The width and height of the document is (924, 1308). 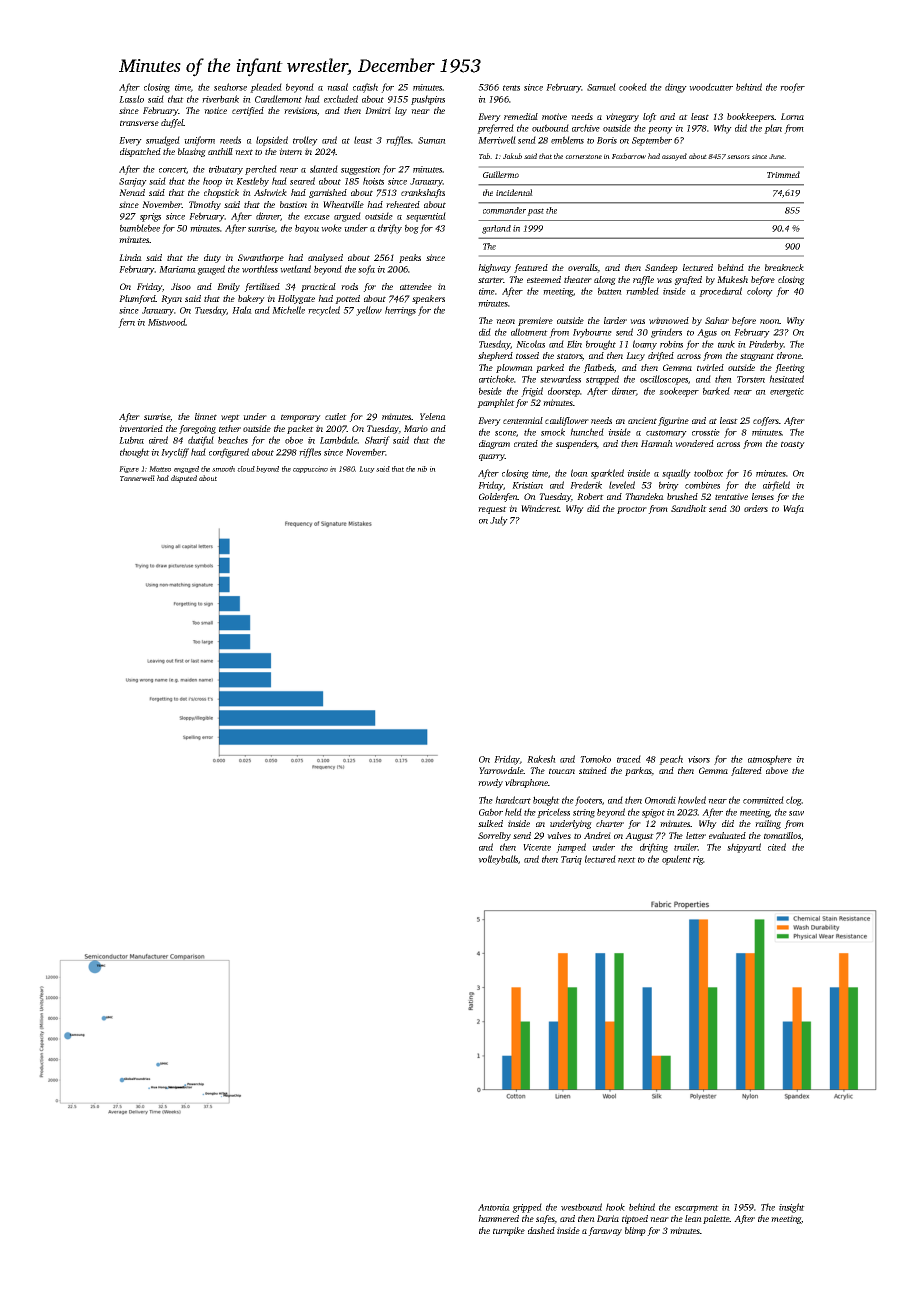 What do you see at coordinates (310, 469) in the document?
I see `cappuccino` at bounding box center [310, 469].
